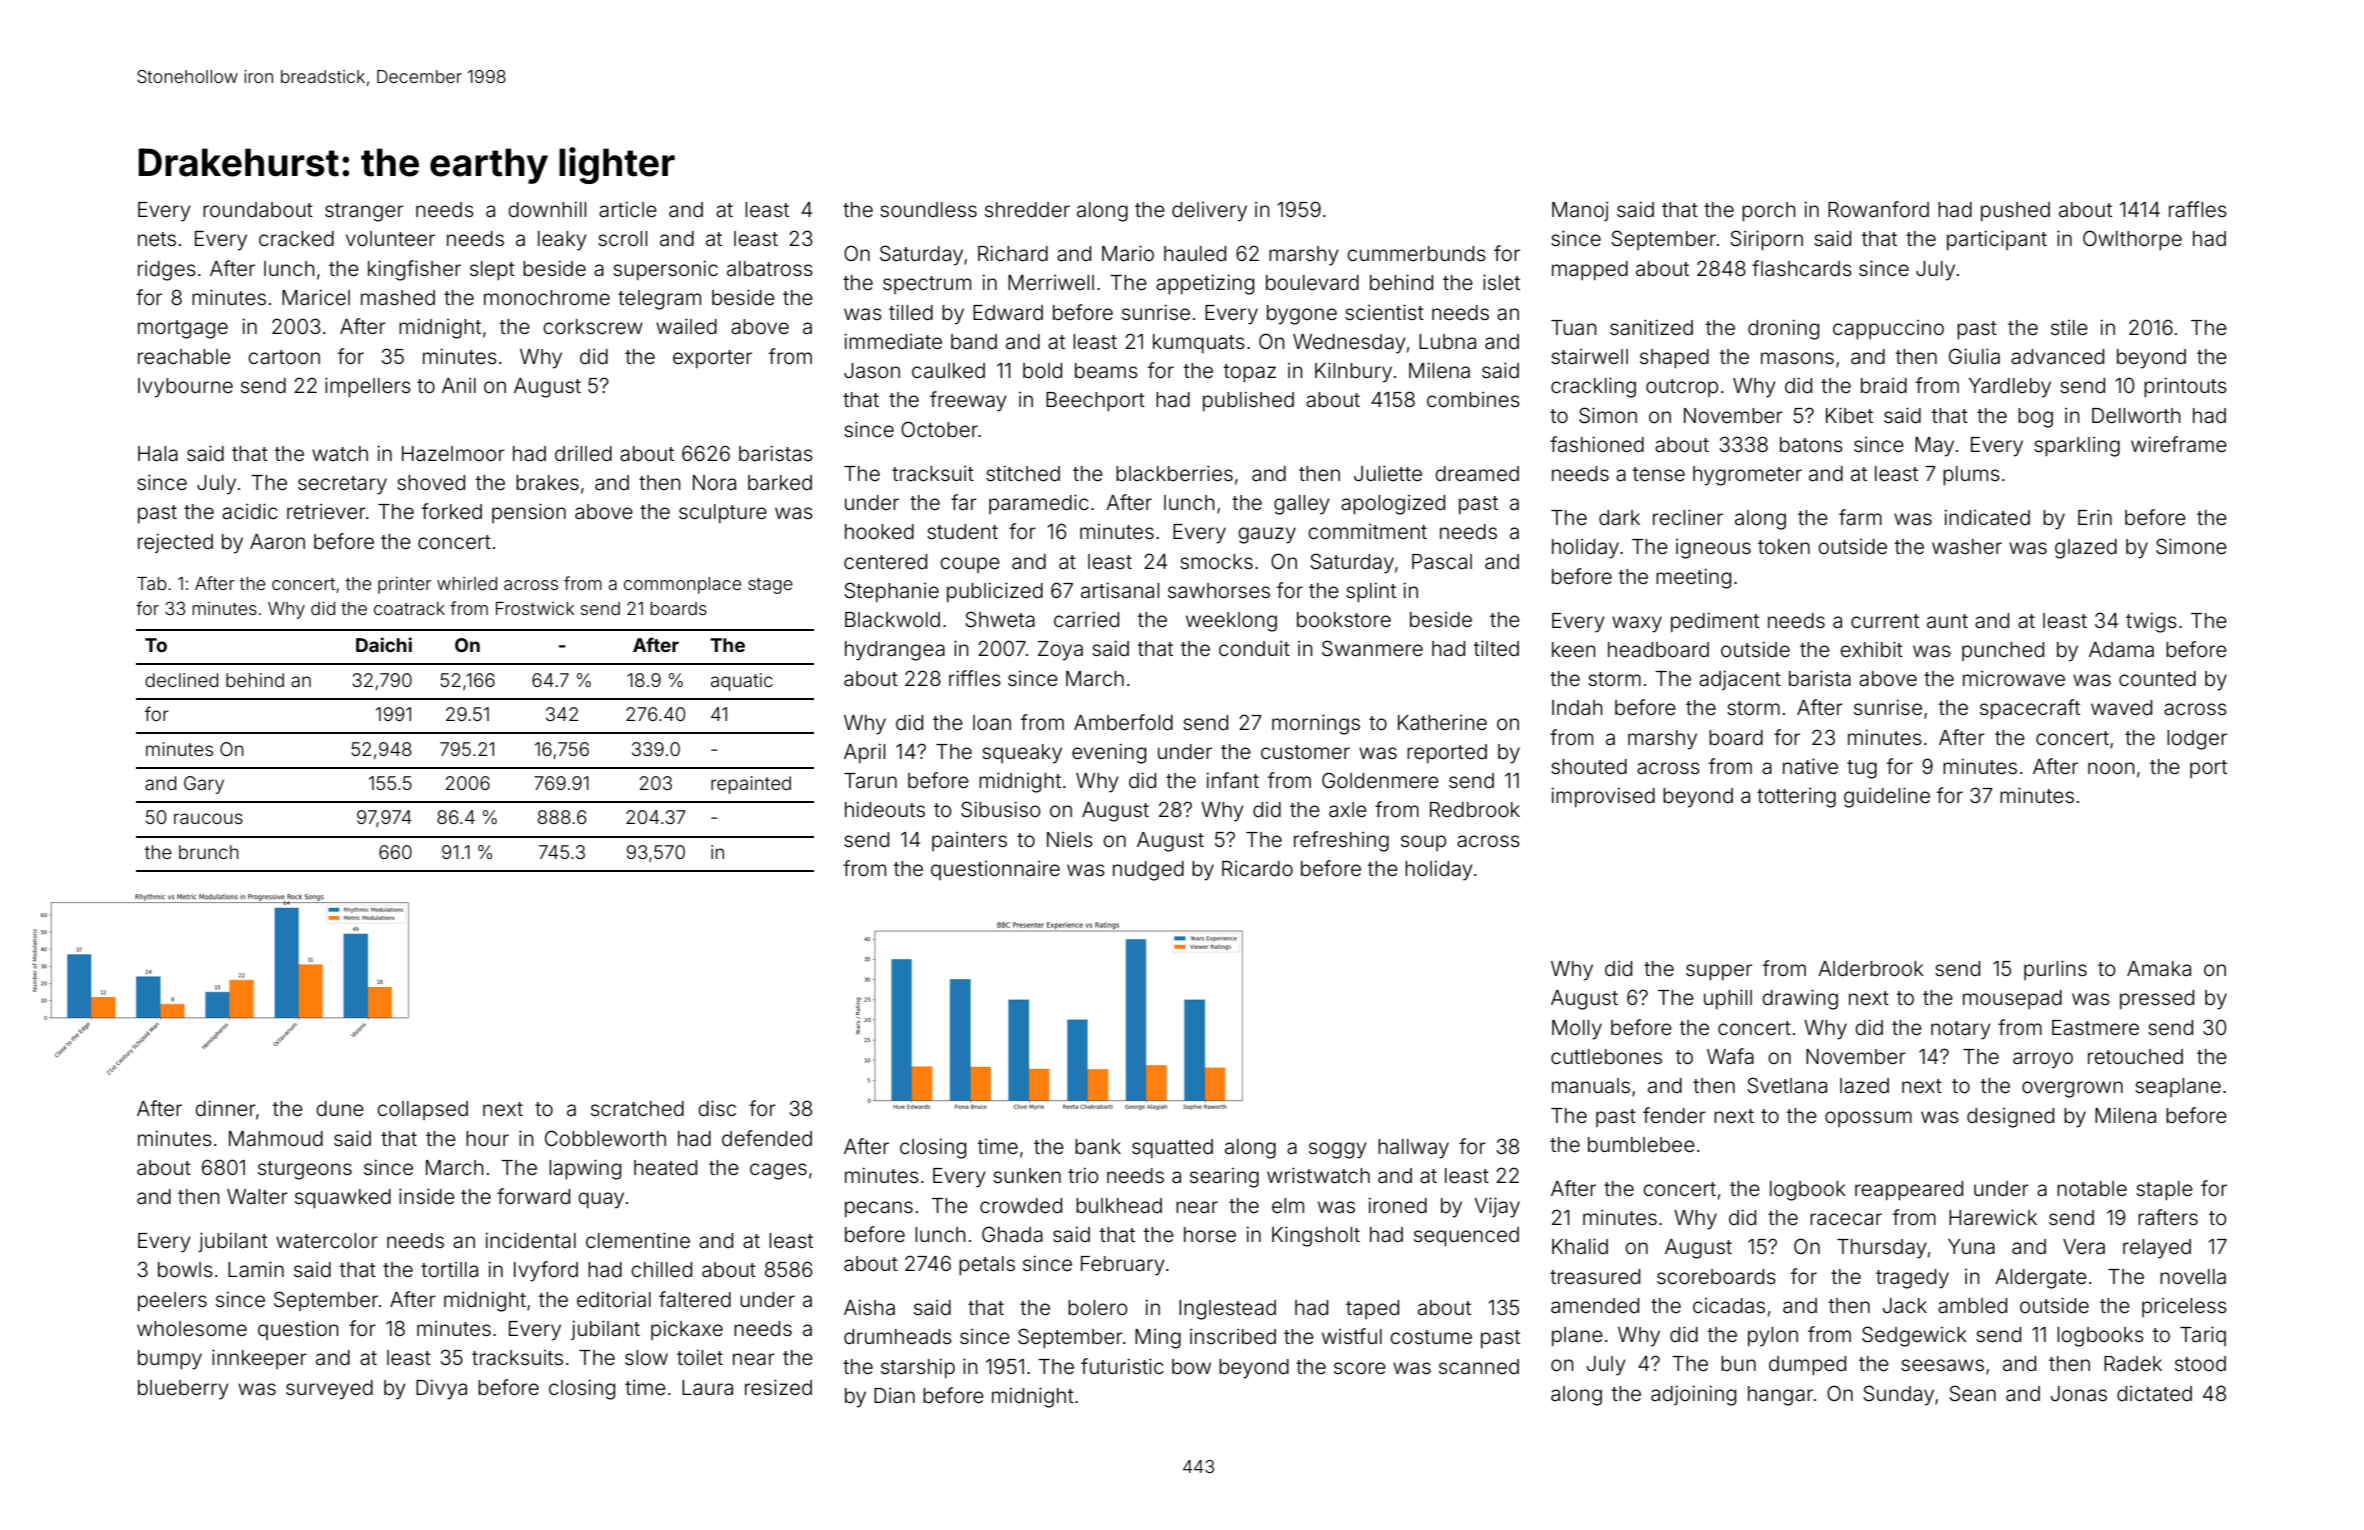 Image resolution: width=2364 pixels, height=1530 pixels. I want to click on blackberries, so click(1174, 473).
